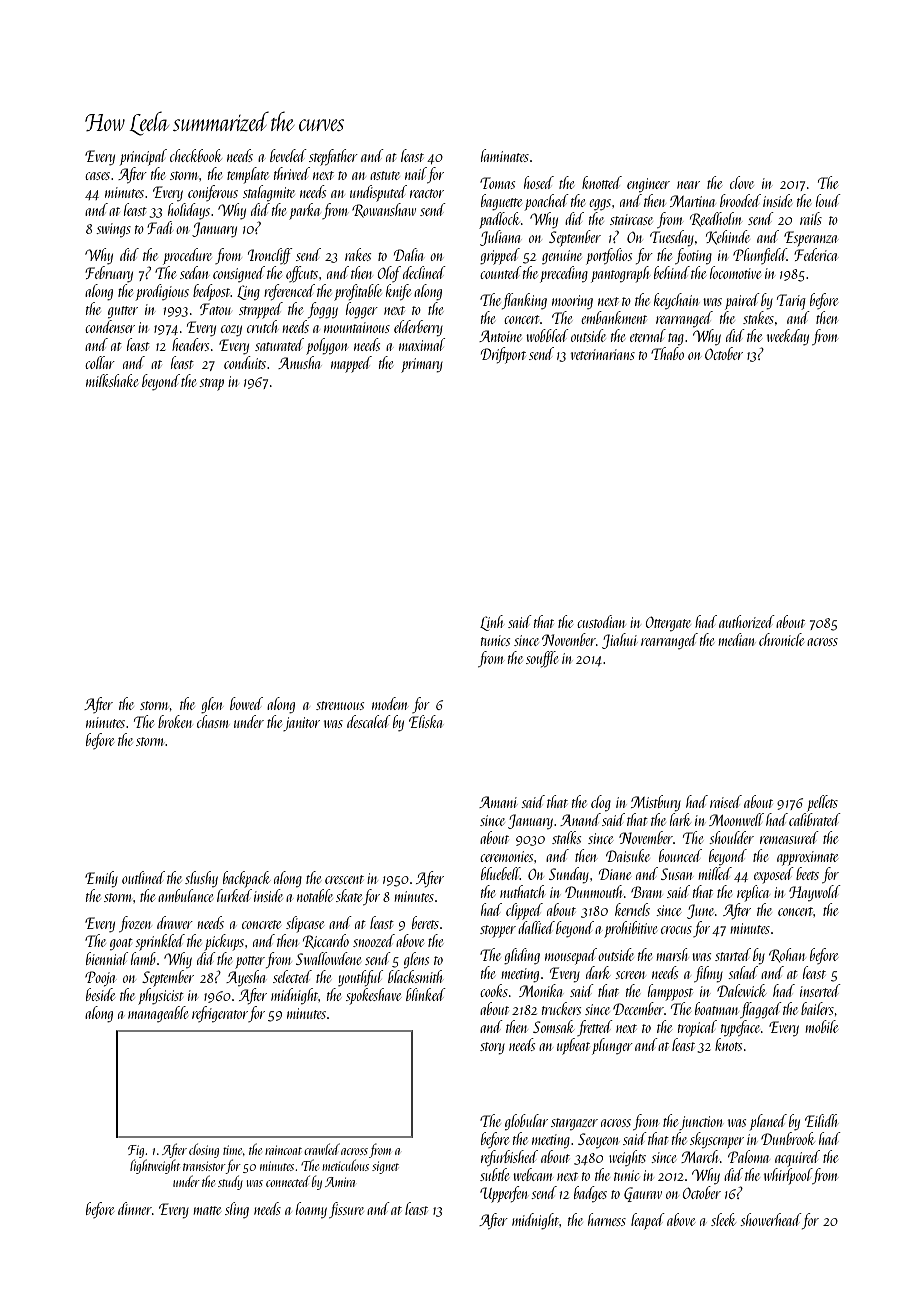  Describe the element at coordinates (245, 362) in the image. I see `conduits` at that location.
